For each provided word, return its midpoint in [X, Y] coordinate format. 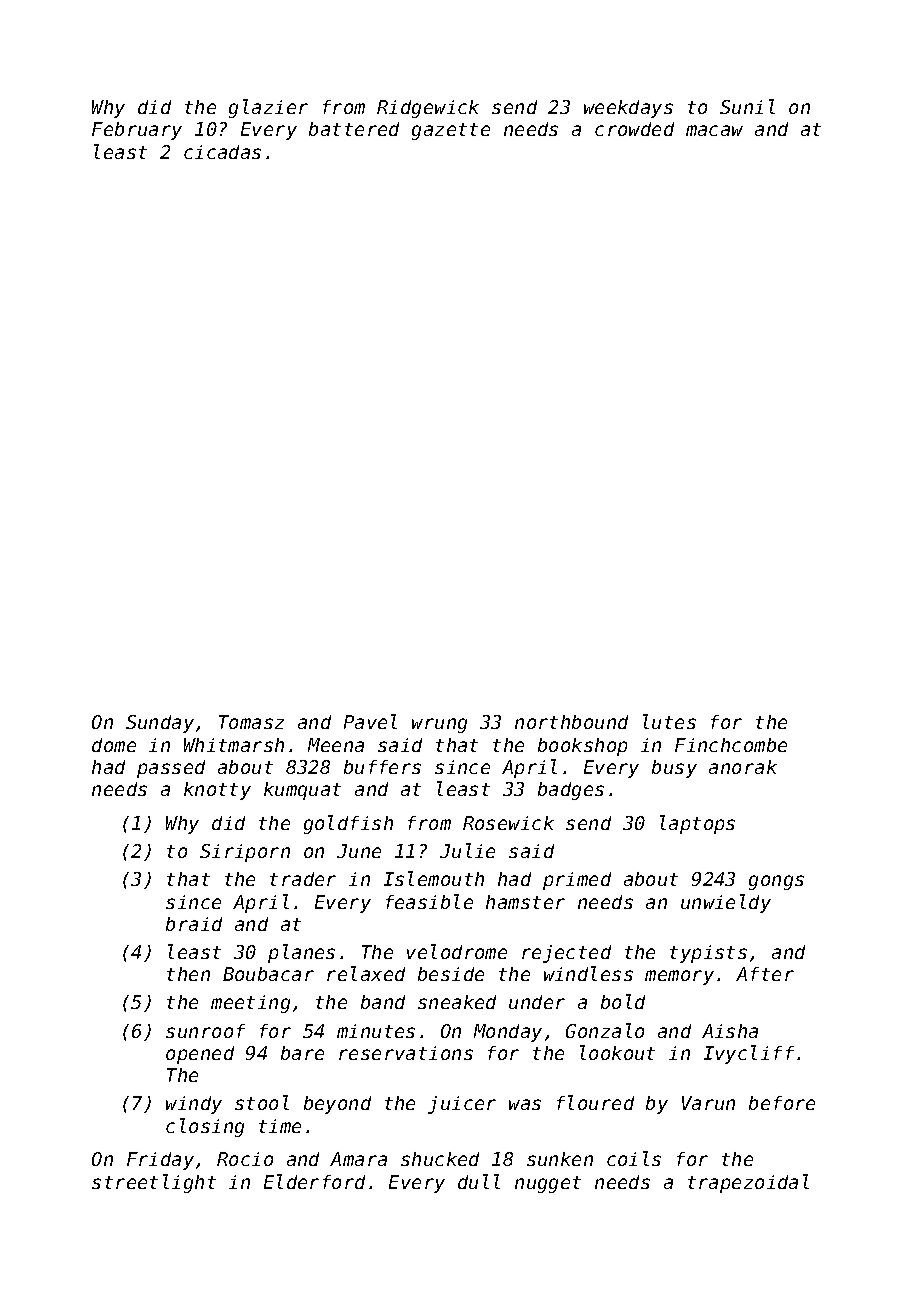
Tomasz [251, 722]
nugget [548, 1184]
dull [479, 1181]
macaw [714, 130]
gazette [451, 131]
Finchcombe [731, 745]
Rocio [245, 1159]
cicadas [222, 152]
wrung [439, 725]
